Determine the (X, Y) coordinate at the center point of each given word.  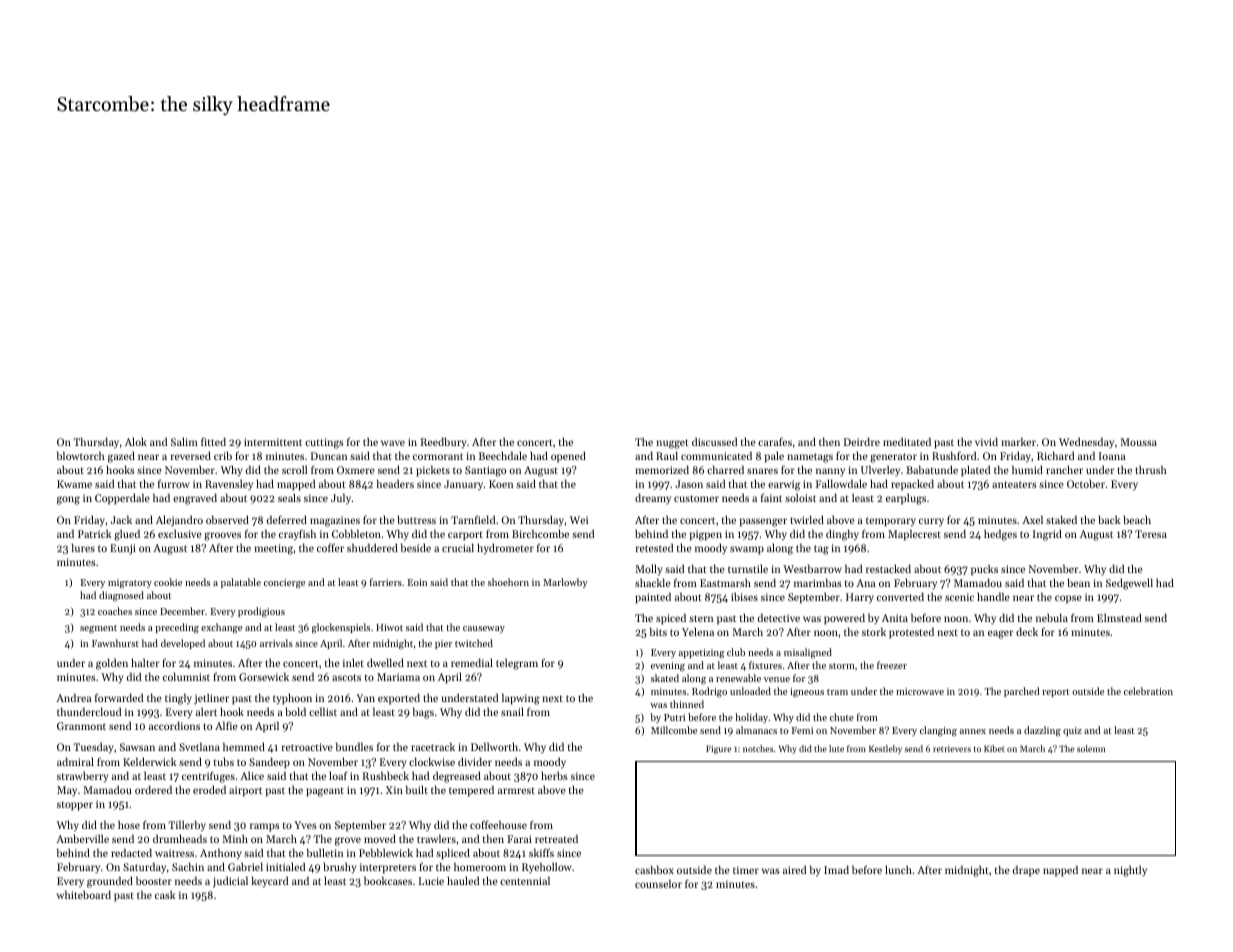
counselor (658, 883)
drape (1026, 871)
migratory (130, 584)
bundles (354, 746)
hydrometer (505, 549)
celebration (1148, 691)
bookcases (388, 880)
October (1086, 483)
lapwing (521, 699)
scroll (294, 469)
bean (1078, 582)
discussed (714, 441)
